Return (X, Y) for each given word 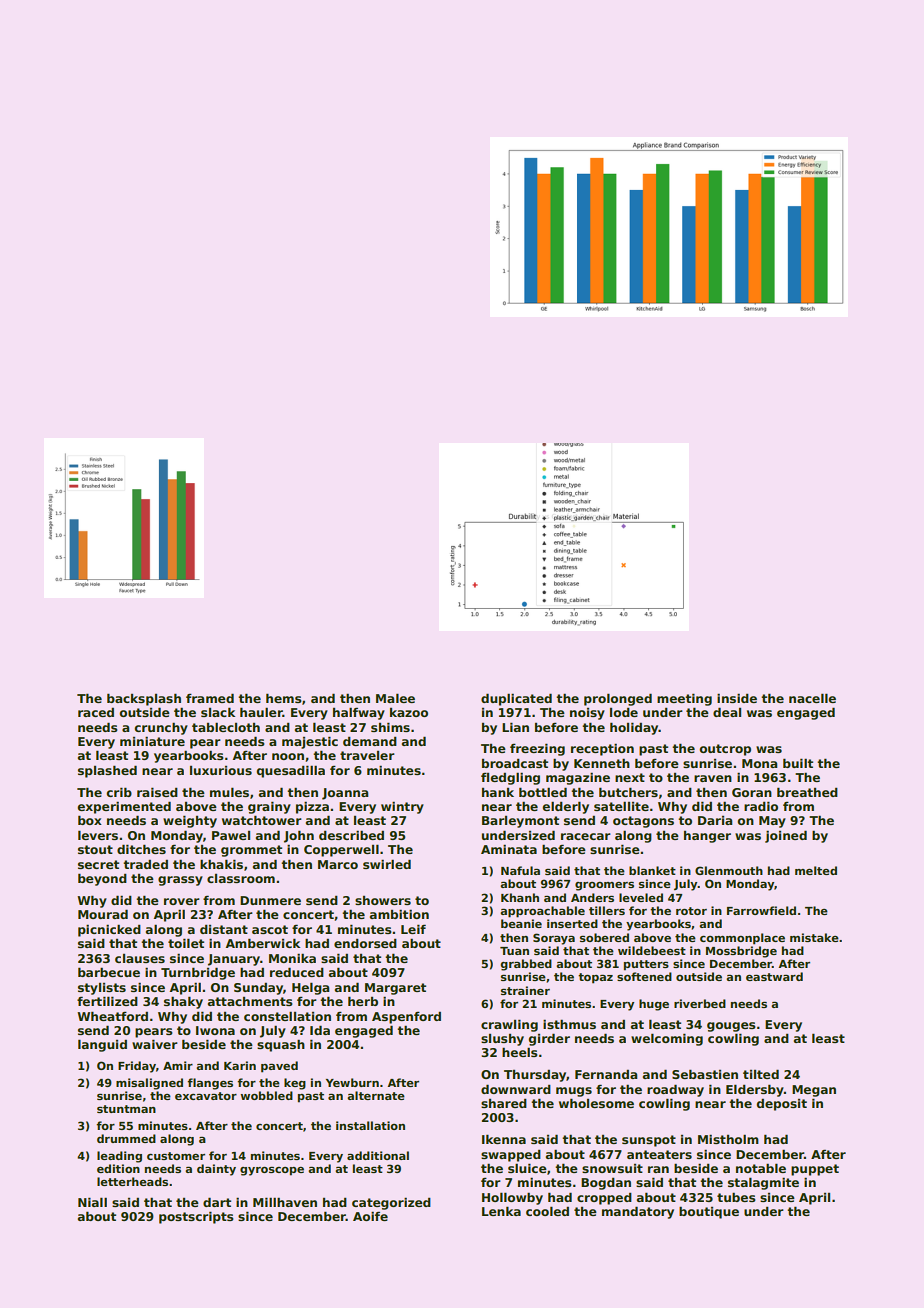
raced (96, 712)
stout (95, 849)
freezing (537, 750)
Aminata (509, 849)
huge (654, 1005)
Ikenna (504, 1139)
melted (816, 870)
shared (504, 1103)
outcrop (725, 750)
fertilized (107, 1001)
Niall (92, 1202)
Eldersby (755, 1091)
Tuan (514, 951)
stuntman (126, 1109)
